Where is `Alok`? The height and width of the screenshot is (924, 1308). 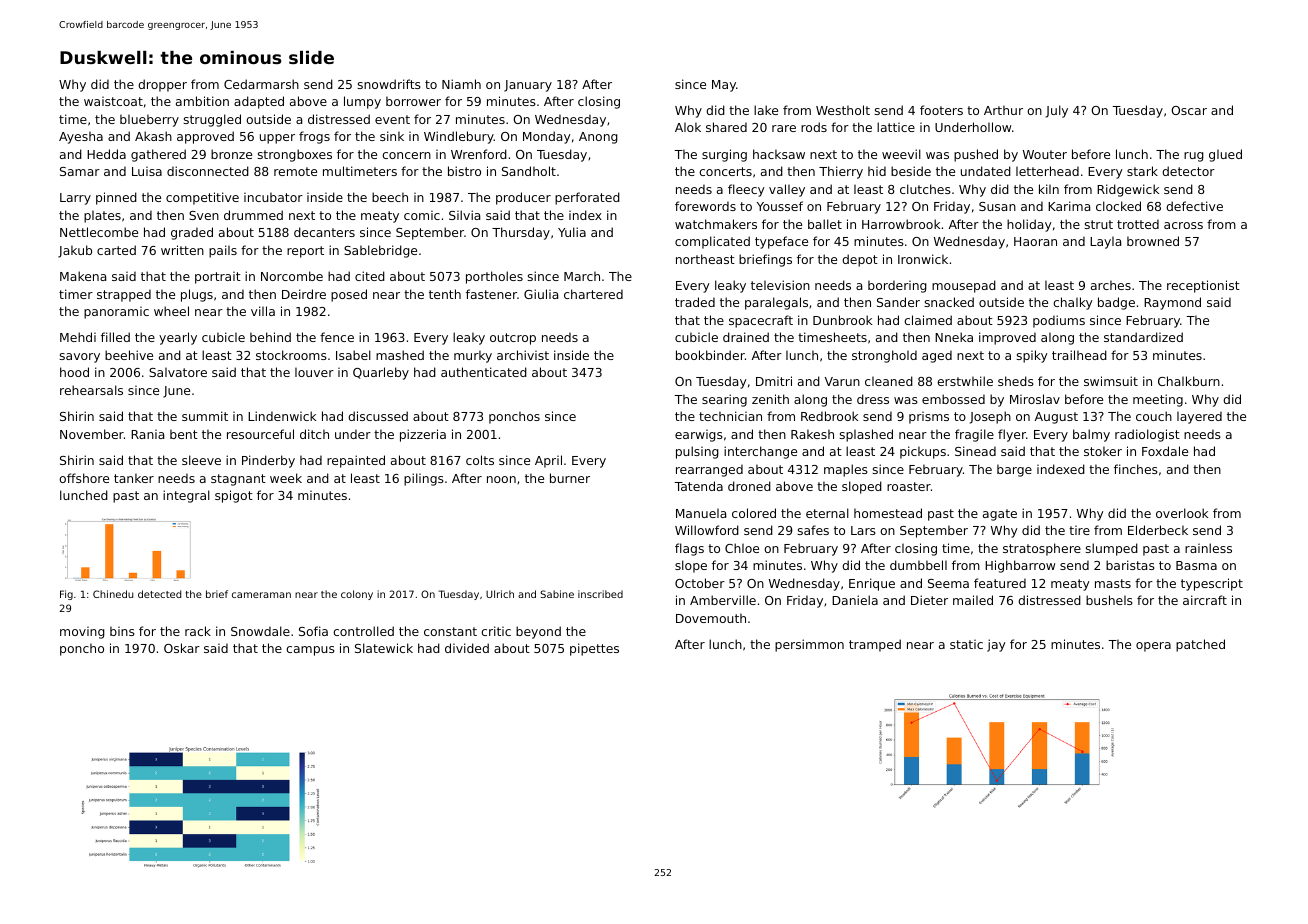
Alok is located at coordinates (688, 127).
